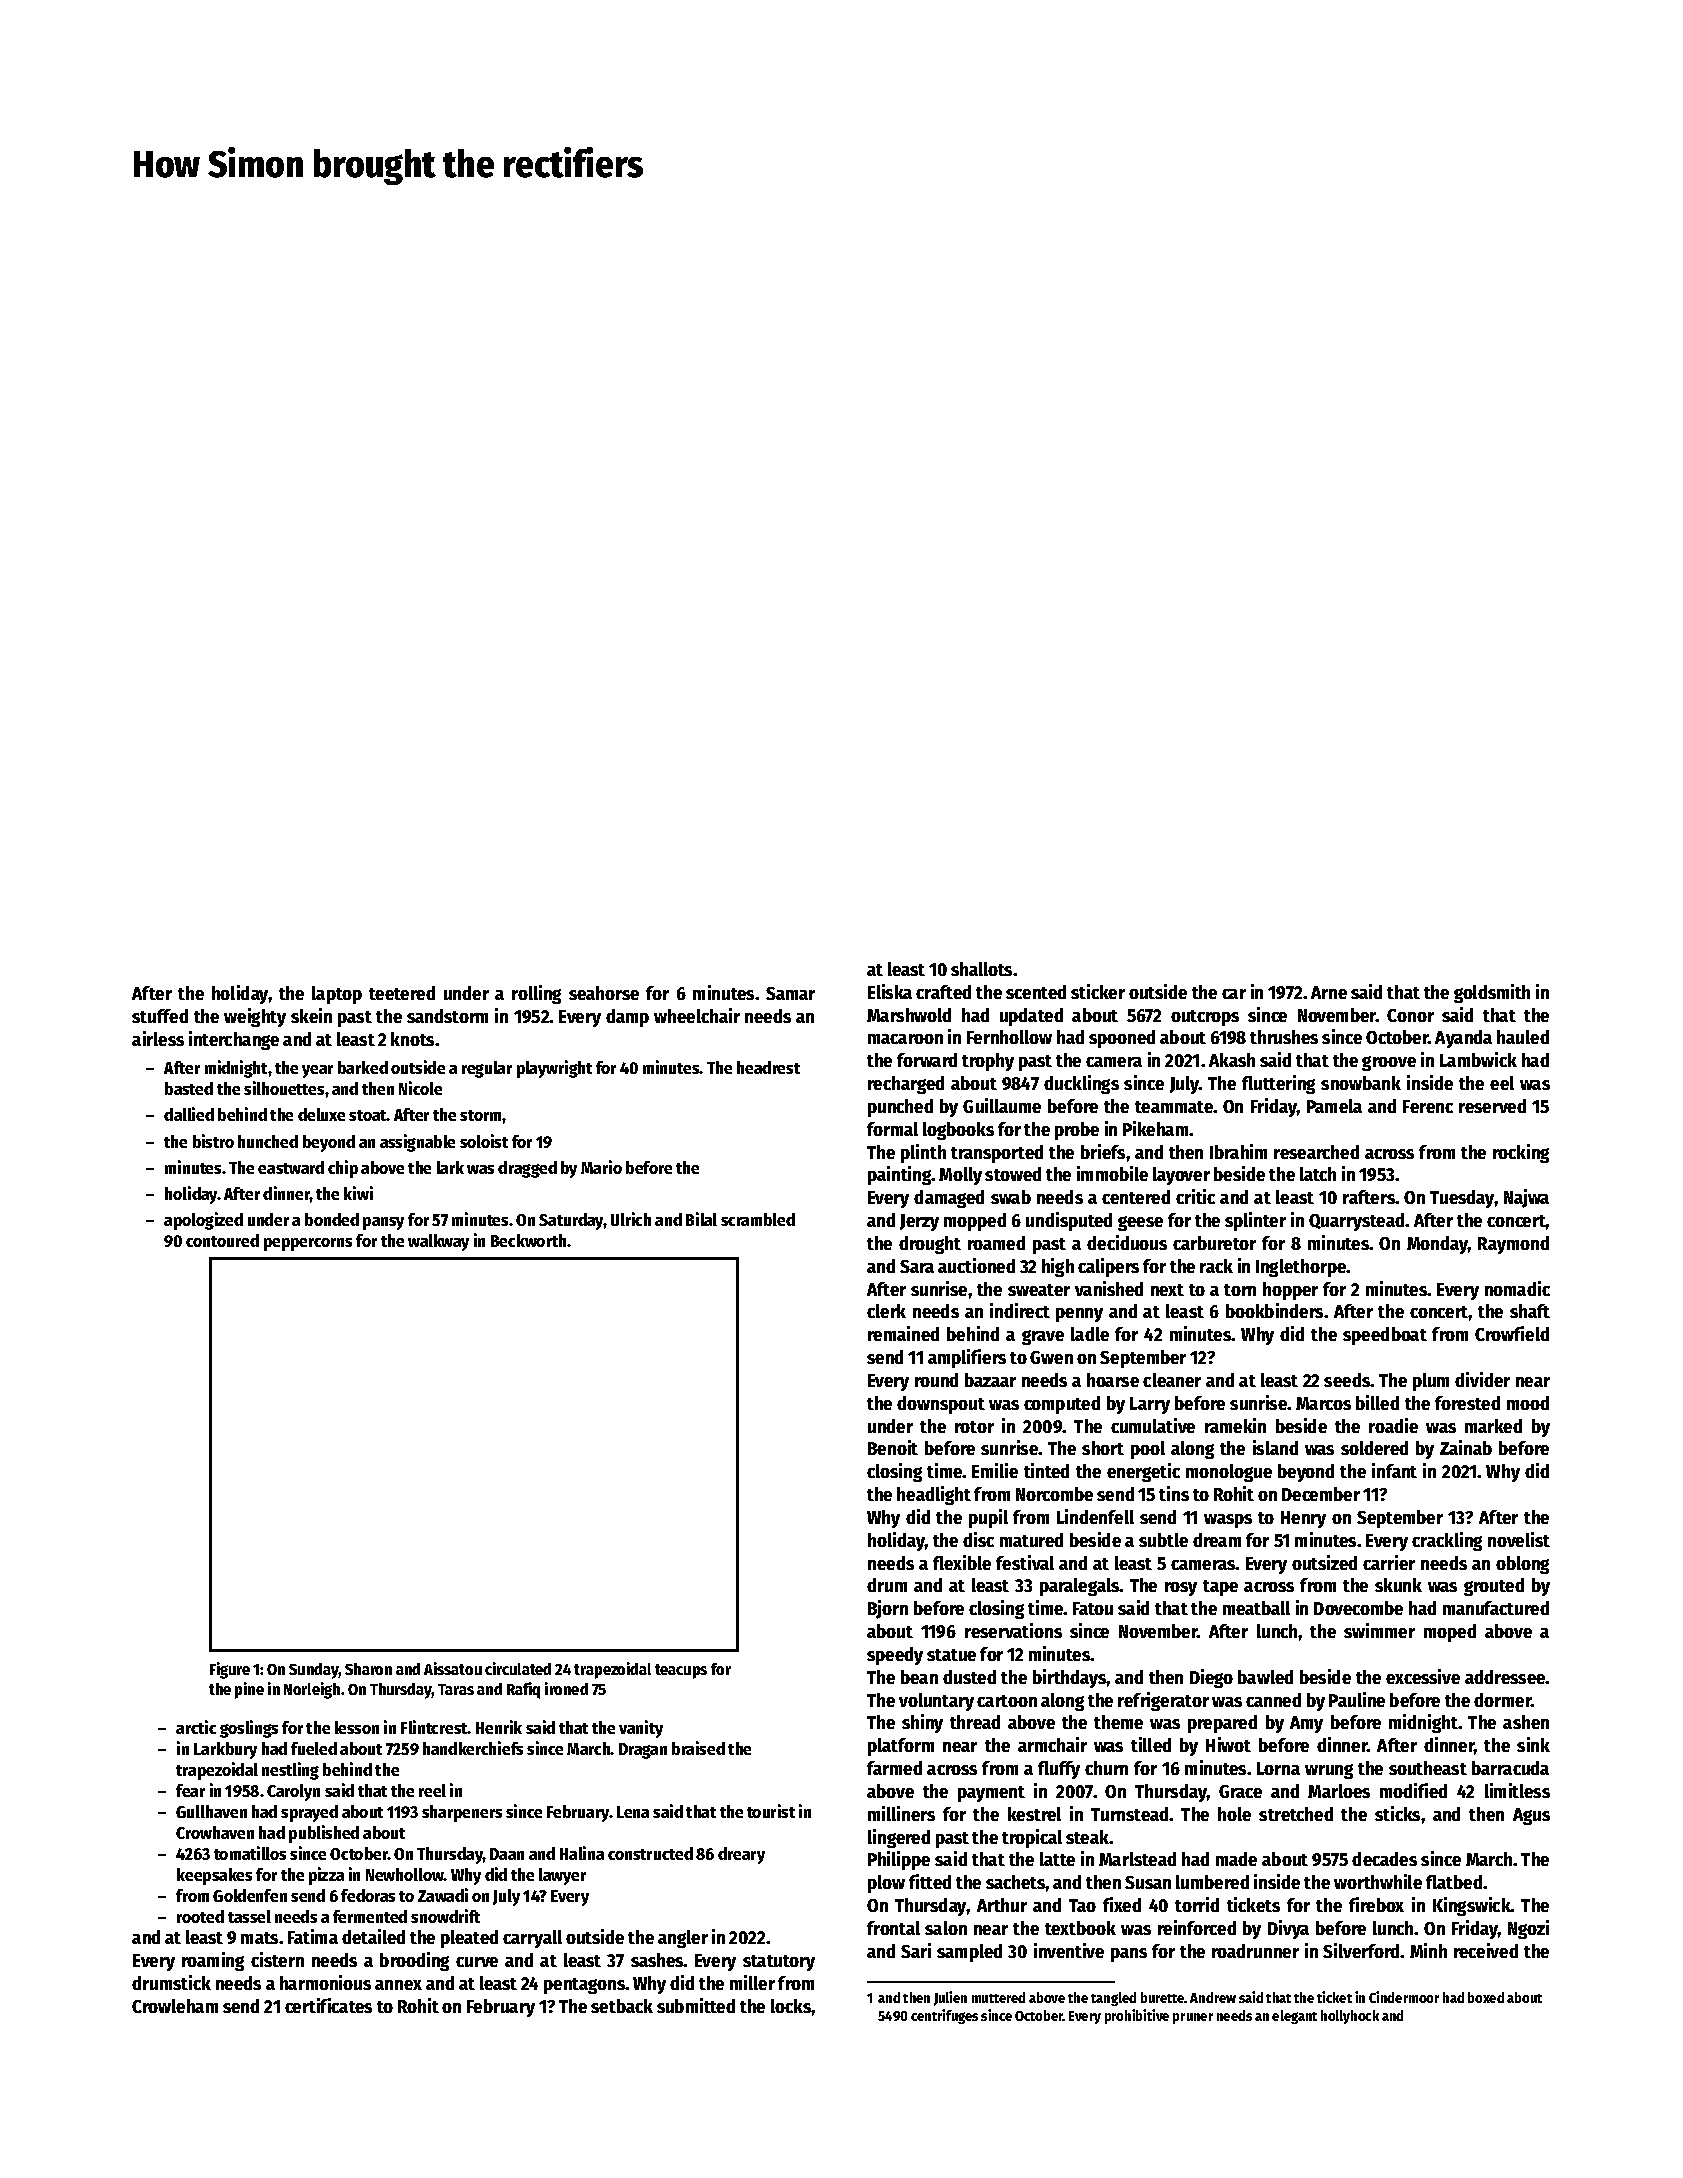 This screenshot has height=2178, width=1683. Describe the element at coordinates (604, 993) in the screenshot. I see `seahorse` at that location.
